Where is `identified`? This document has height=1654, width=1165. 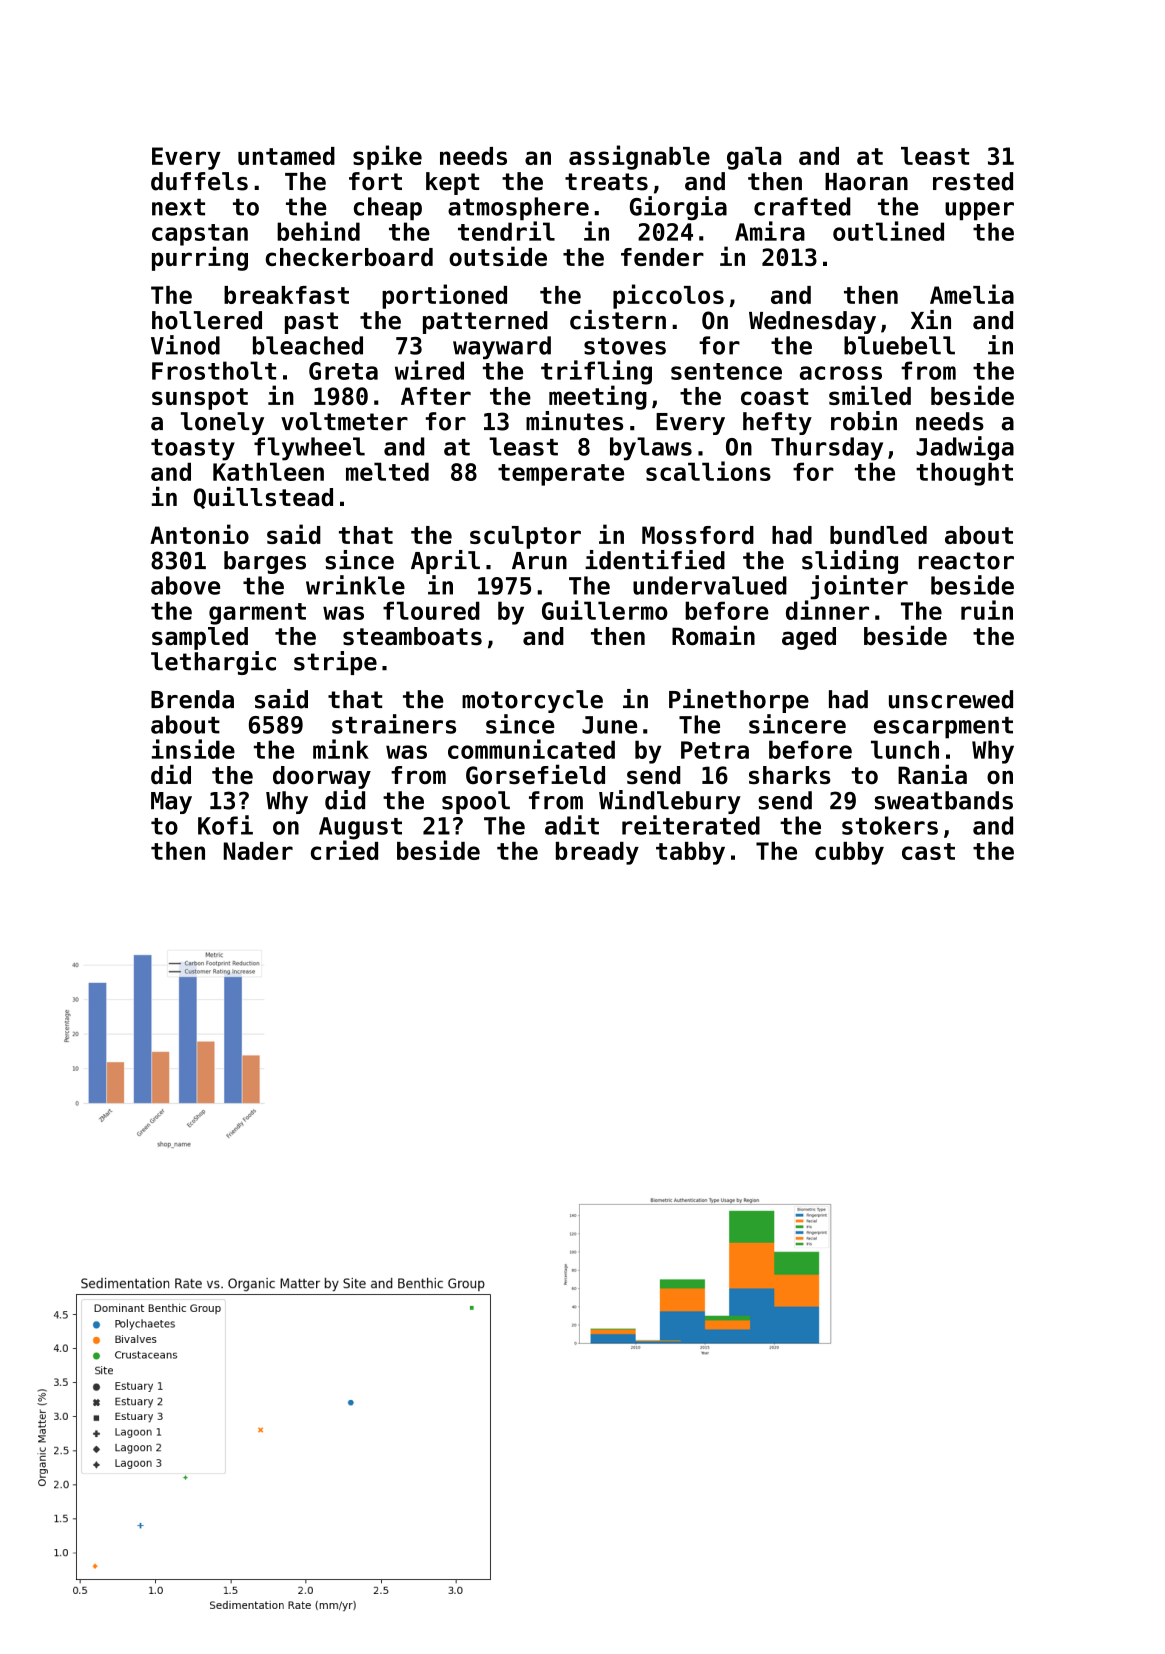 identified is located at coordinates (655, 560).
